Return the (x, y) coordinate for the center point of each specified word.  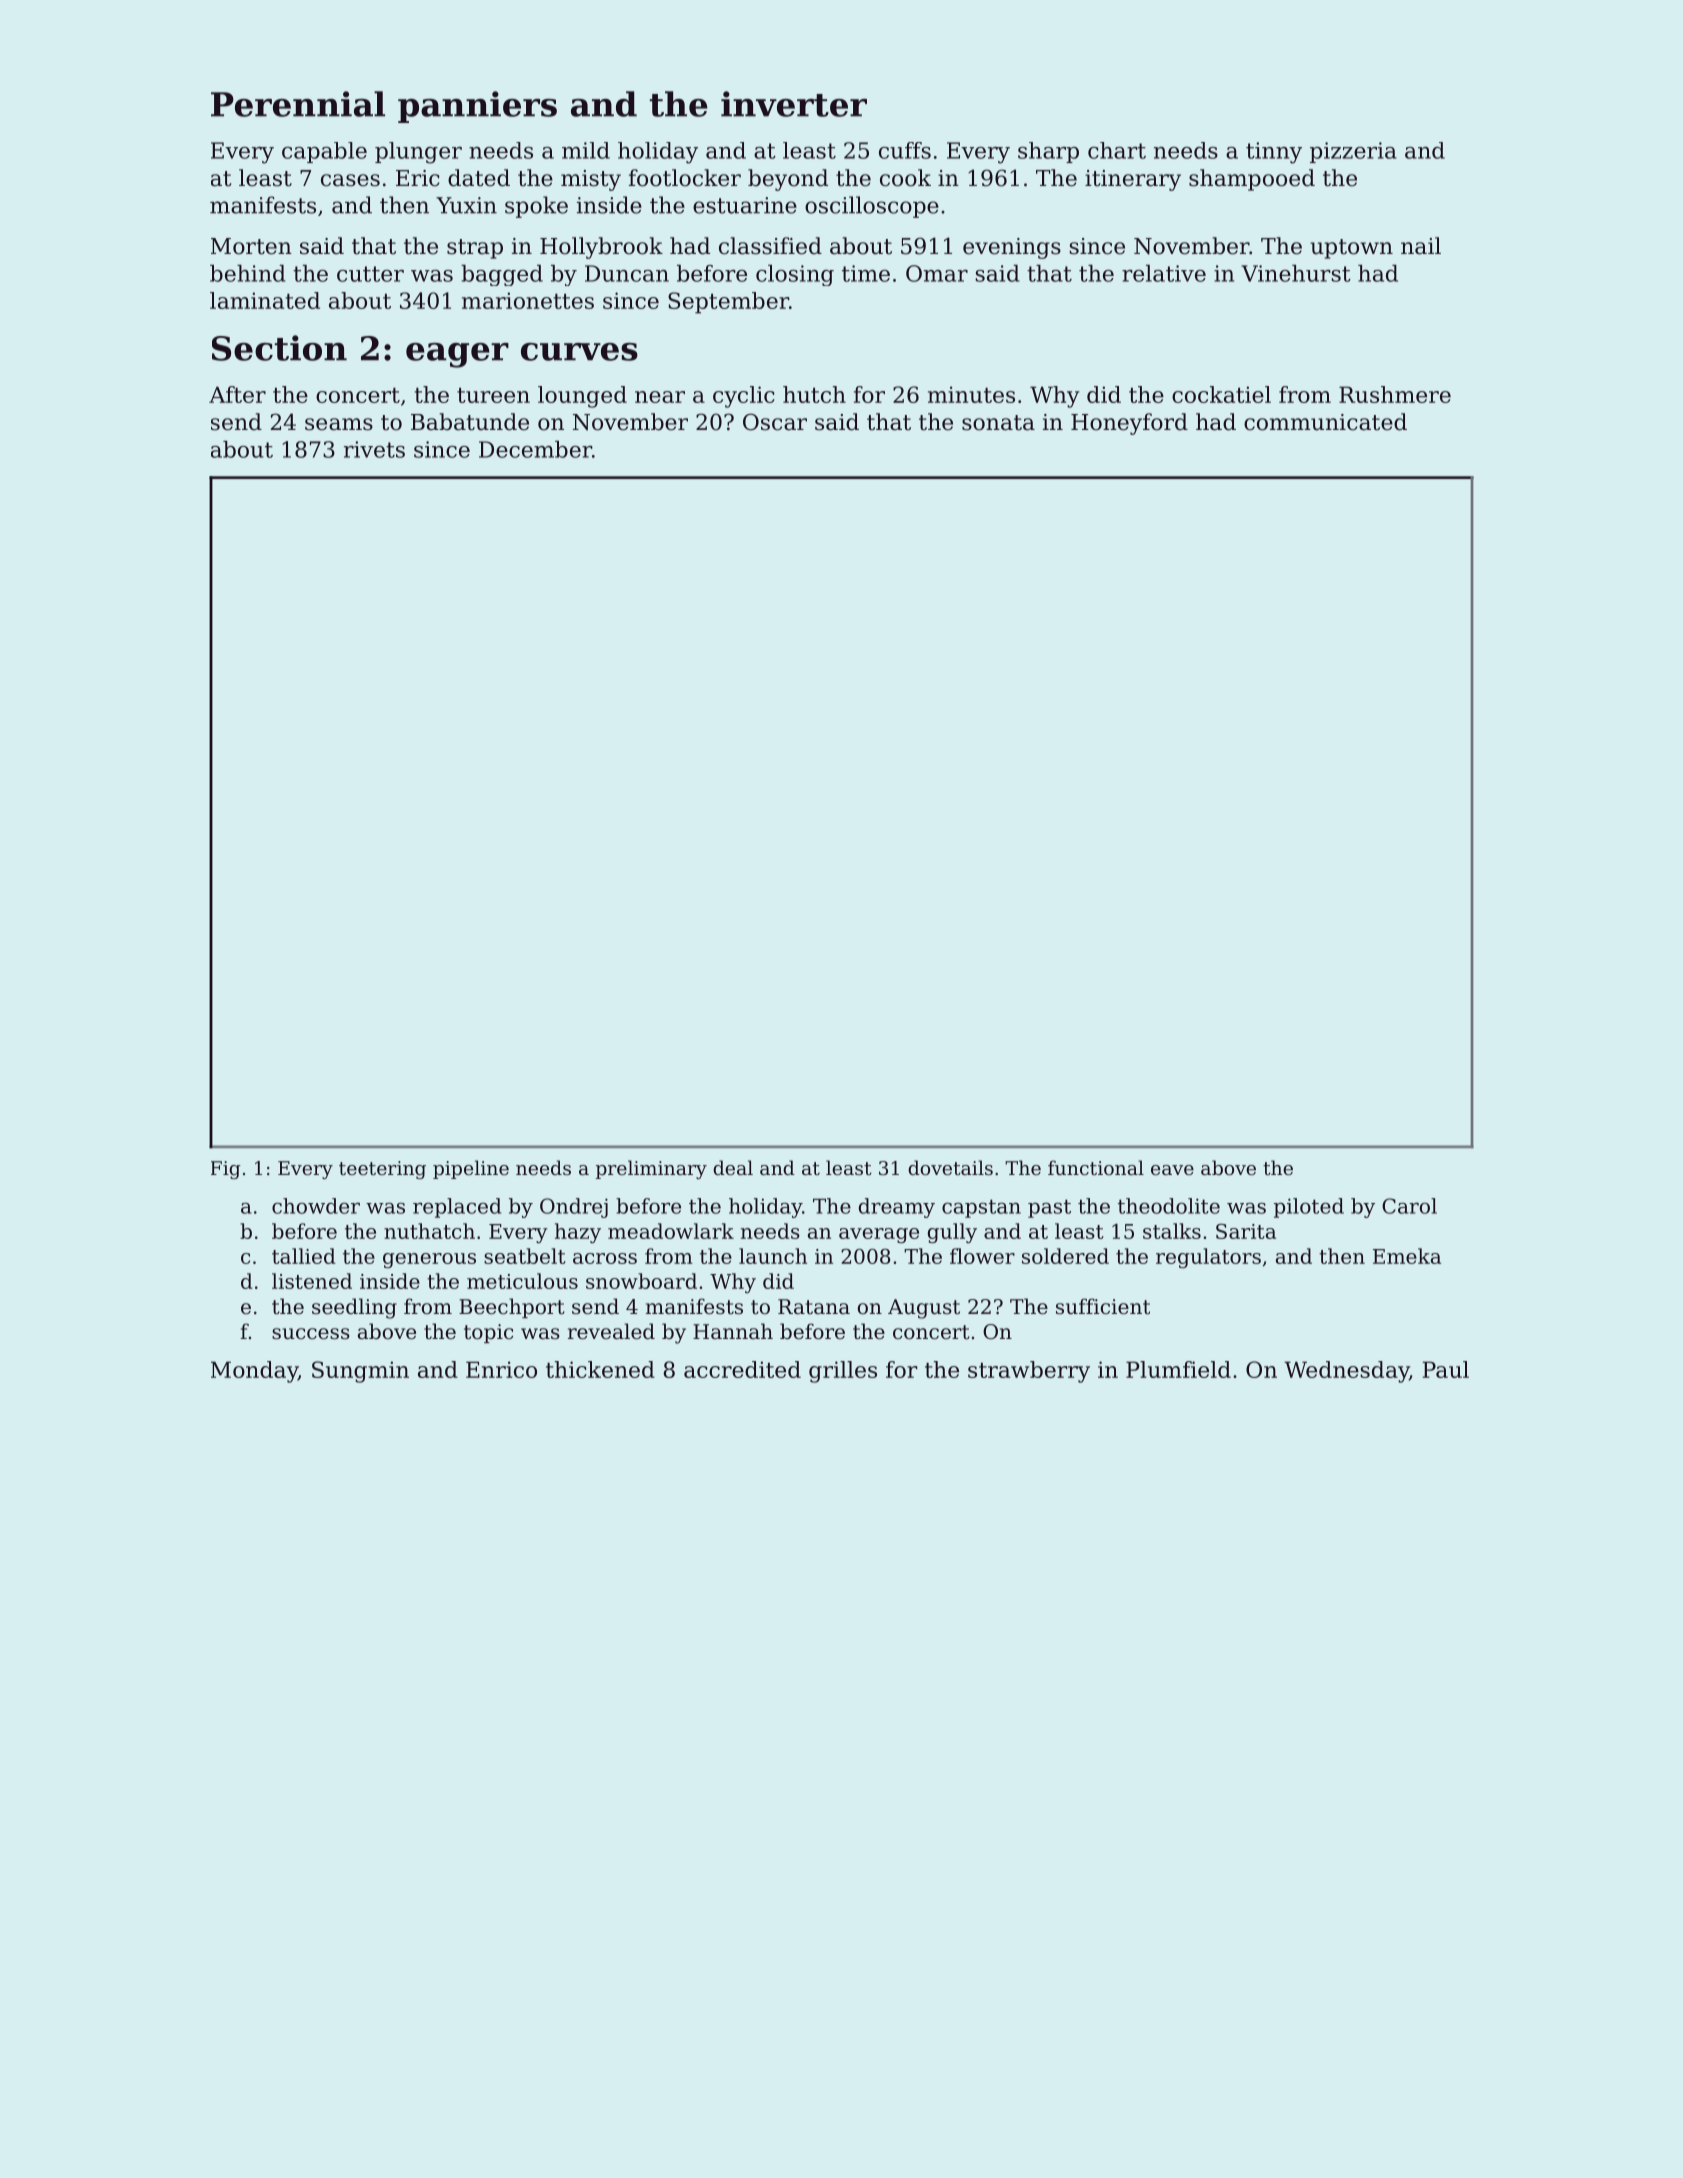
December (535, 449)
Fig (226, 1170)
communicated (1325, 422)
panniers (477, 107)
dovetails (950, 1167)
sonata (998, 423)
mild (586, 150)
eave (1172, 1170)
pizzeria (1353, 152)
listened (312, 1281)
